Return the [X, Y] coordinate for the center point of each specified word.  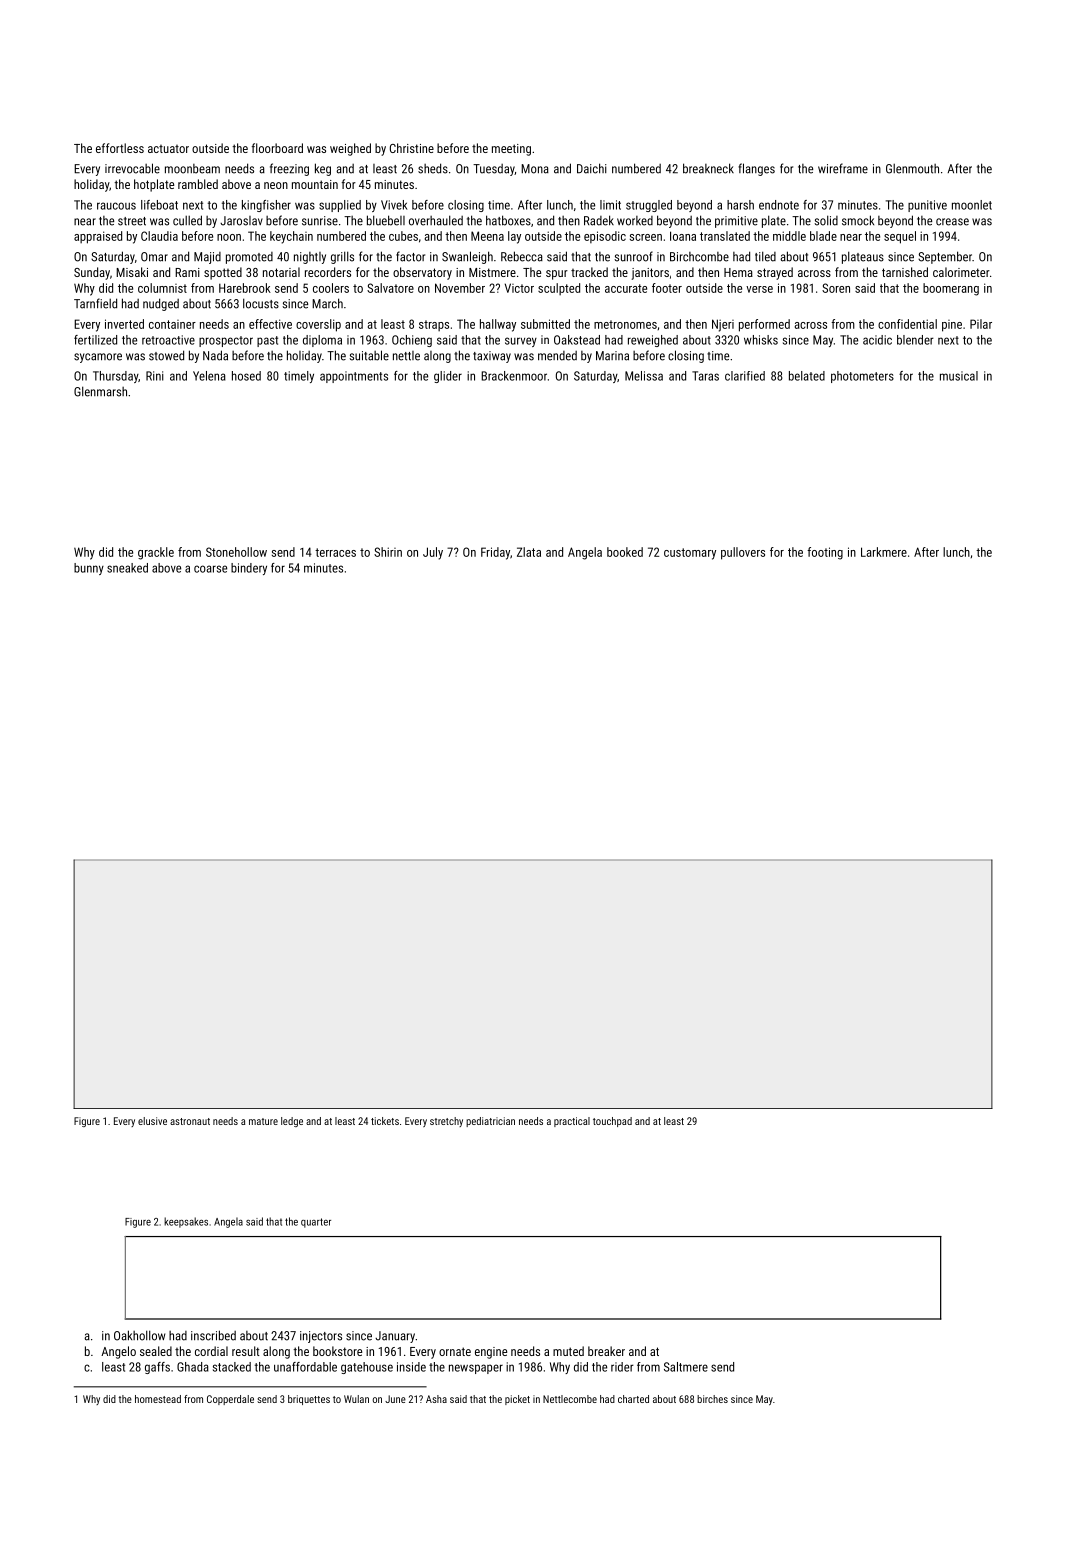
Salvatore [390, 288]
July [433, 553]
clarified [745, 376]
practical [572, 1122]
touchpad [612, 1122]
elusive [152, 1121]
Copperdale [230, 1400]
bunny [89, 569]
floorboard [277, 148]
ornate [455, 1351]
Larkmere [884, 552]
